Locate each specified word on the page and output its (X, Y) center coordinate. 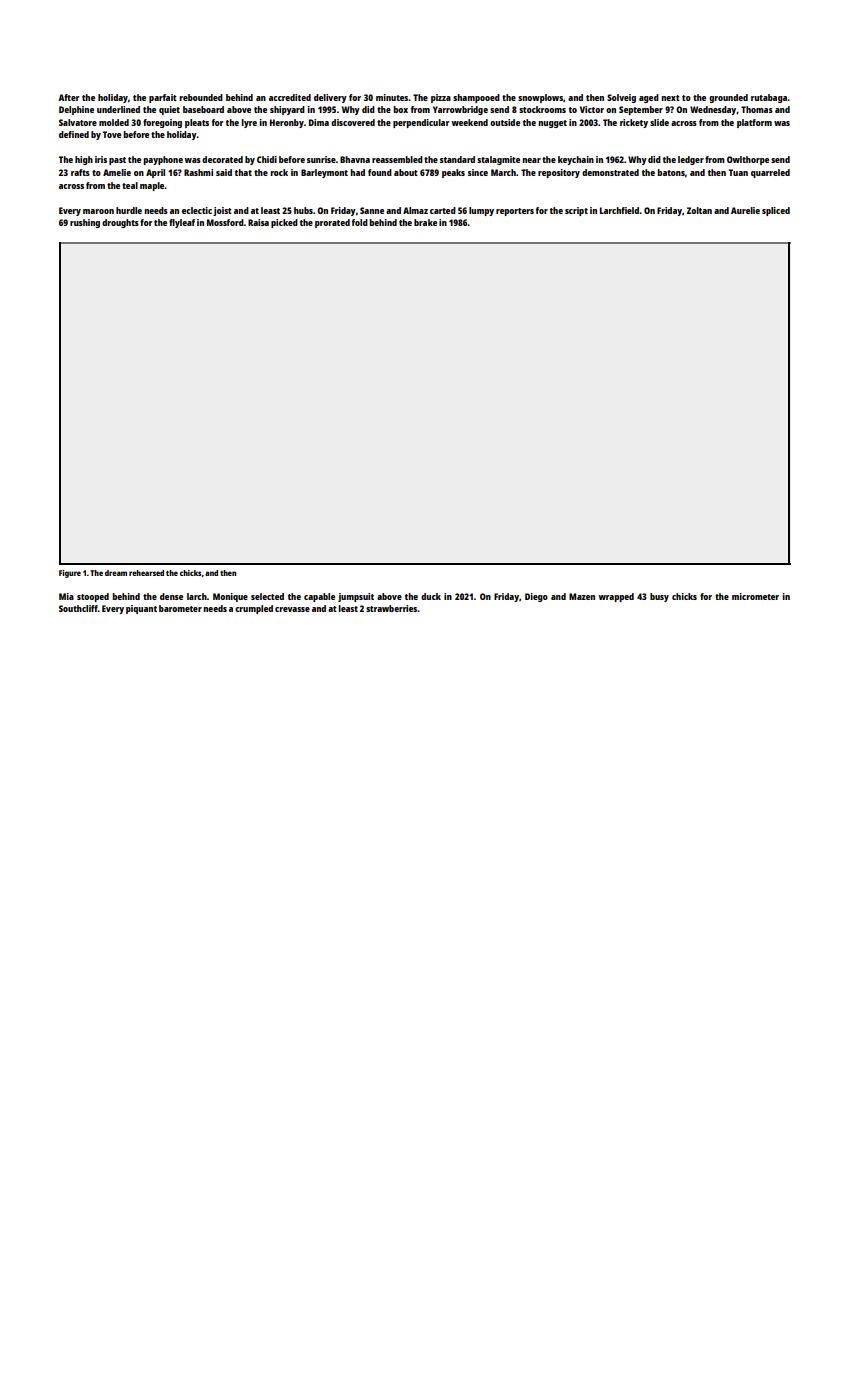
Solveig (621, 98)
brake (425, 222)
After (69, 97)
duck (431, 596)
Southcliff (78, 608)
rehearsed (146, 573)
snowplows (540, 98)
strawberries (392, 608)
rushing (85, 223)
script (576, 211)
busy (659, 597)
